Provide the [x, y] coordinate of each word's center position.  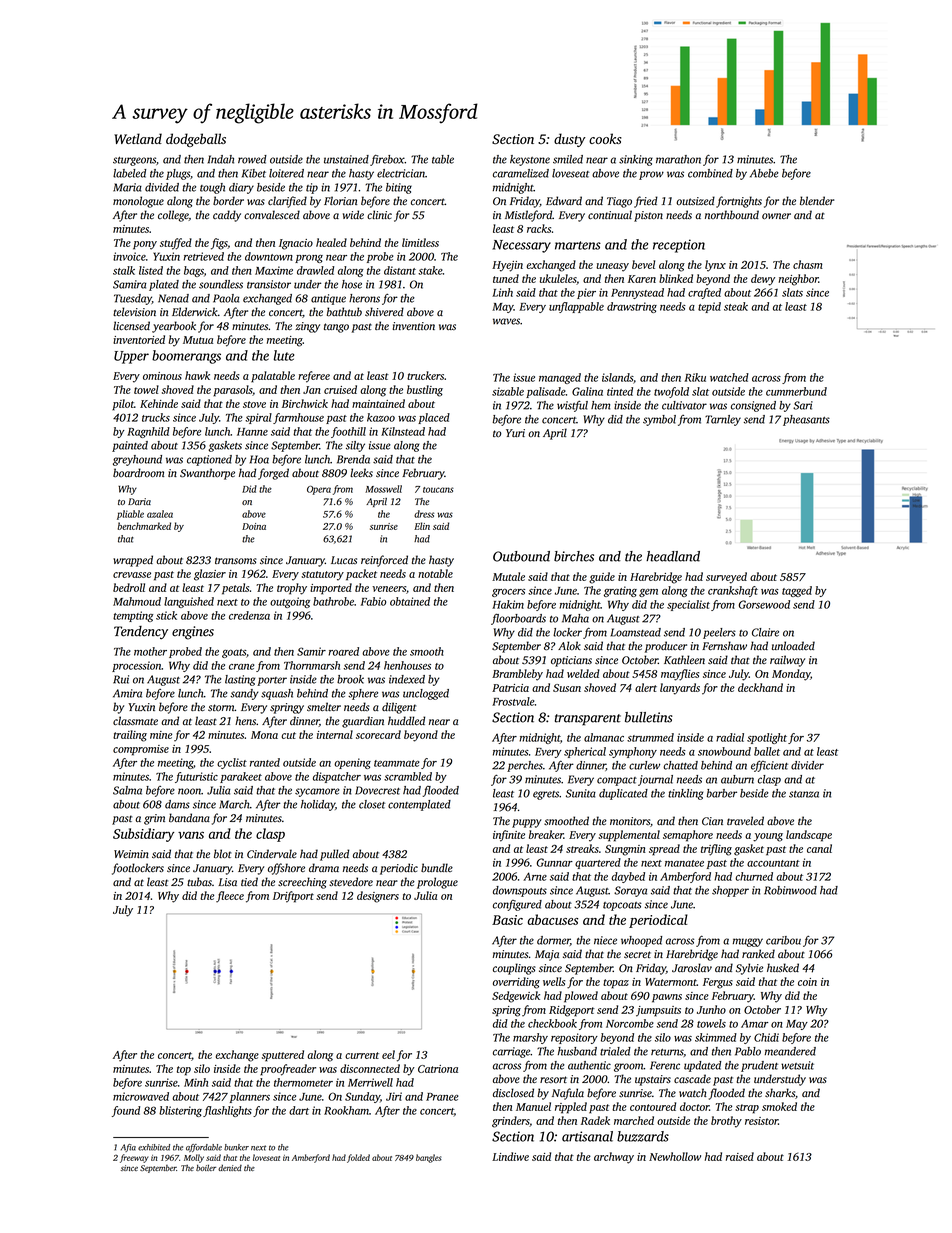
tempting [133, 616]
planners [250, 1097]
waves [506, 321]
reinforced [384, 561]
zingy [307, 327]
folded [358, 1158]
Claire [765, 632]
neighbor [799, 280]
